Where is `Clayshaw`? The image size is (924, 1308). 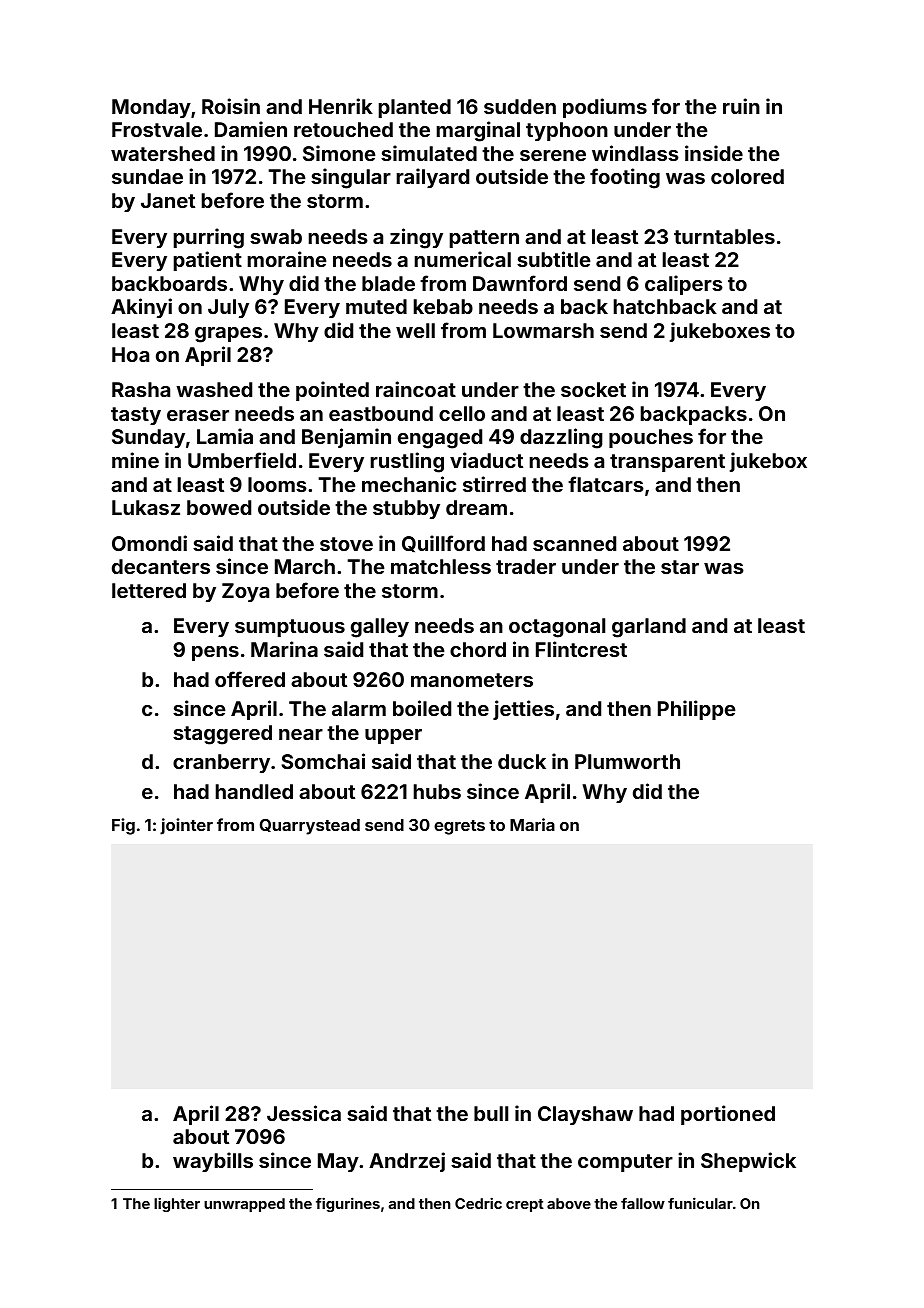 Clayshaw is located at coordinates (585, 1115).
